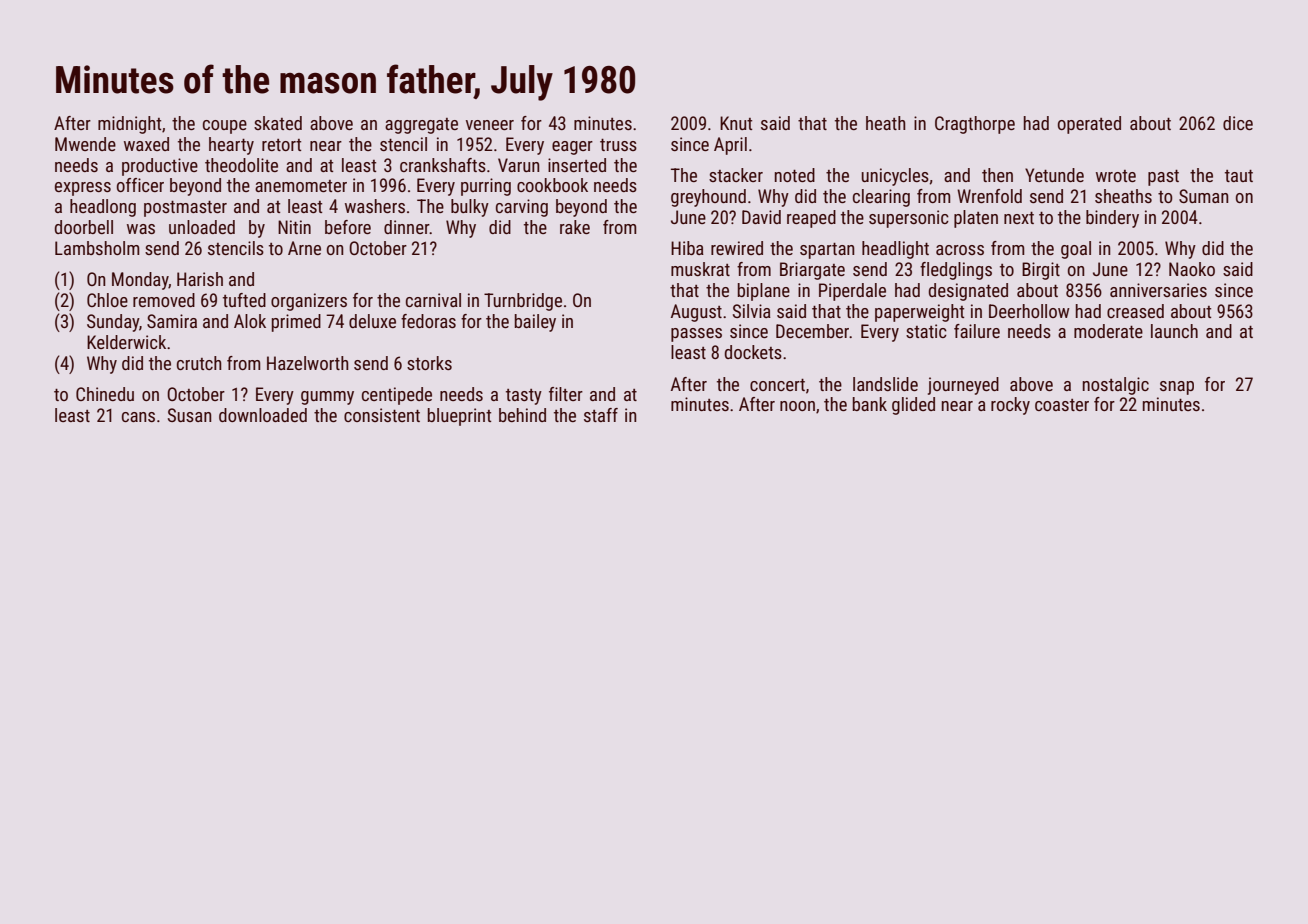  Describe the element at coordinates (963, 386) in the document. I see `journeyed` at that location.
